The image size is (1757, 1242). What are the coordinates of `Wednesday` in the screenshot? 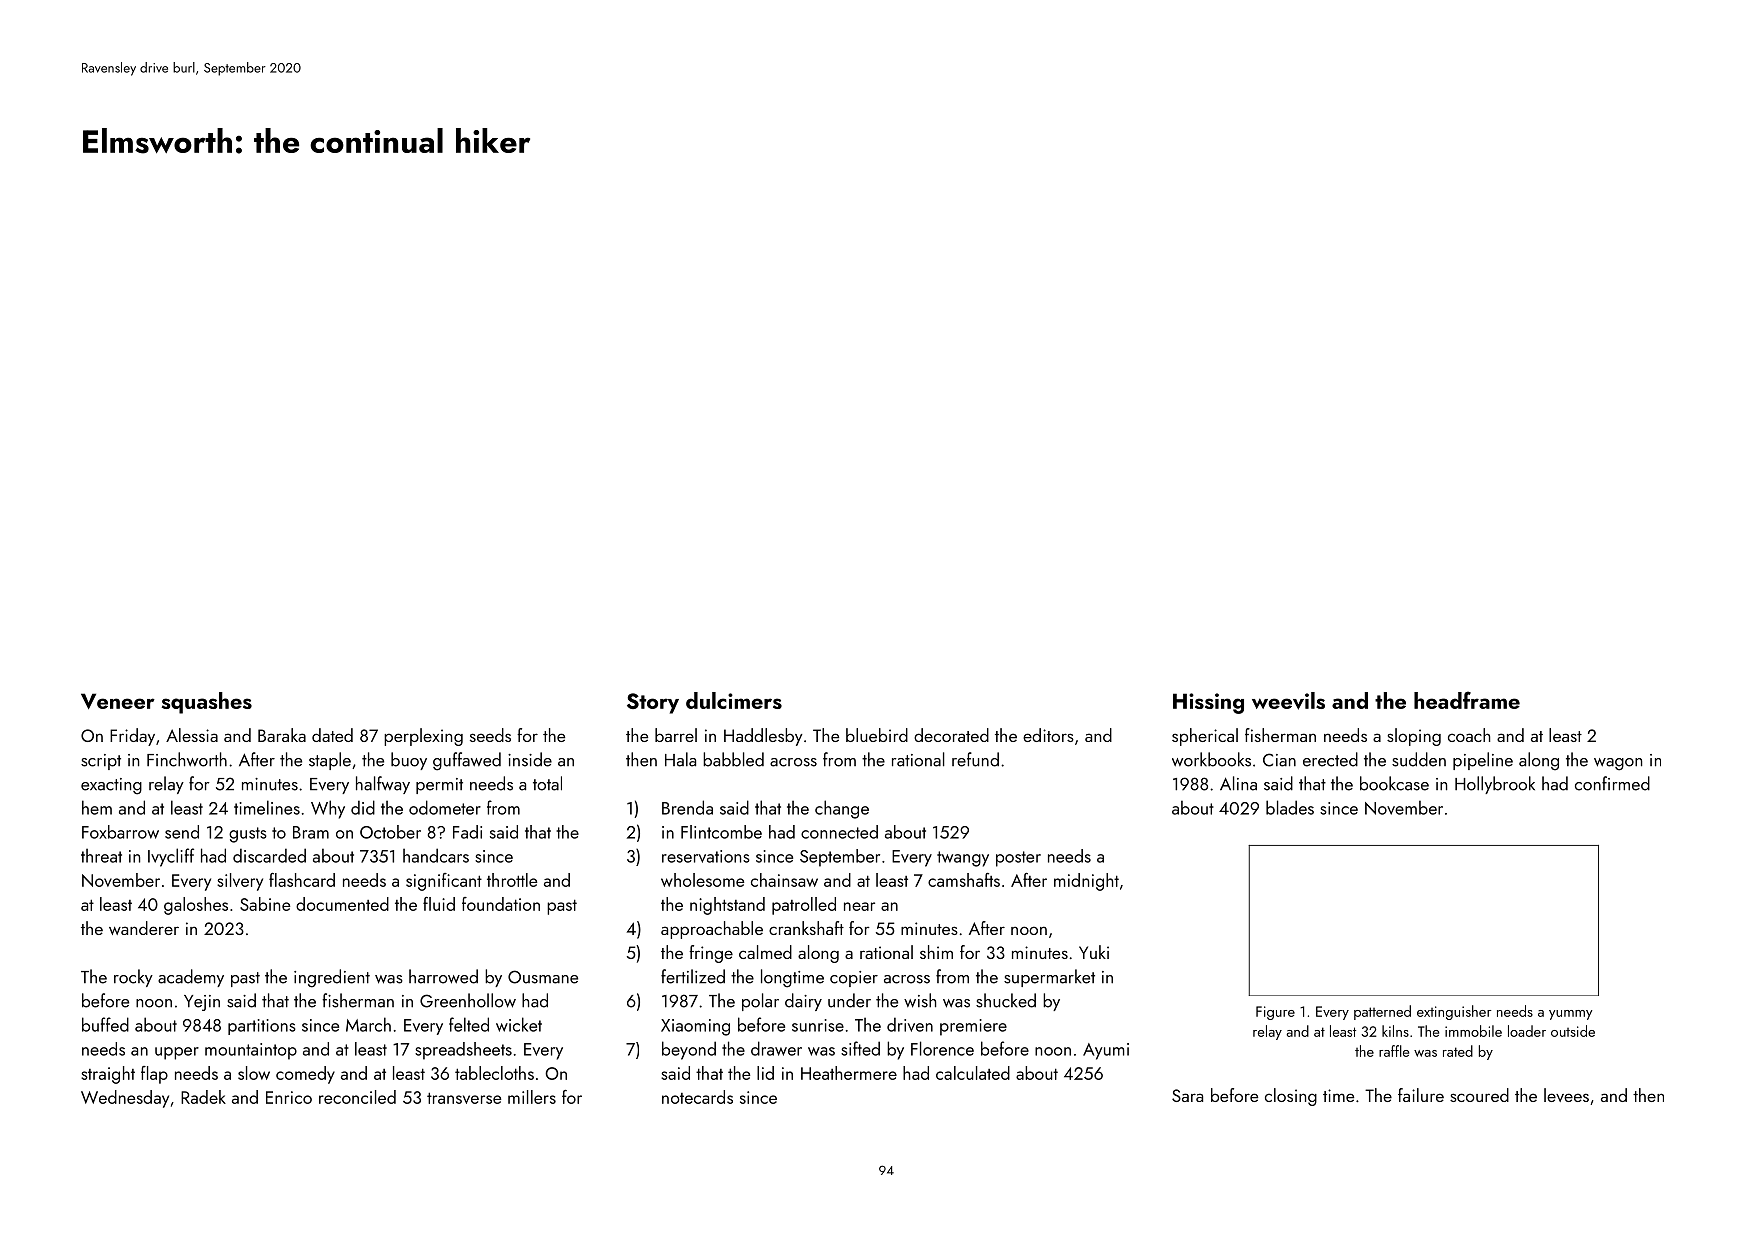 It's located at (125, 1099).
